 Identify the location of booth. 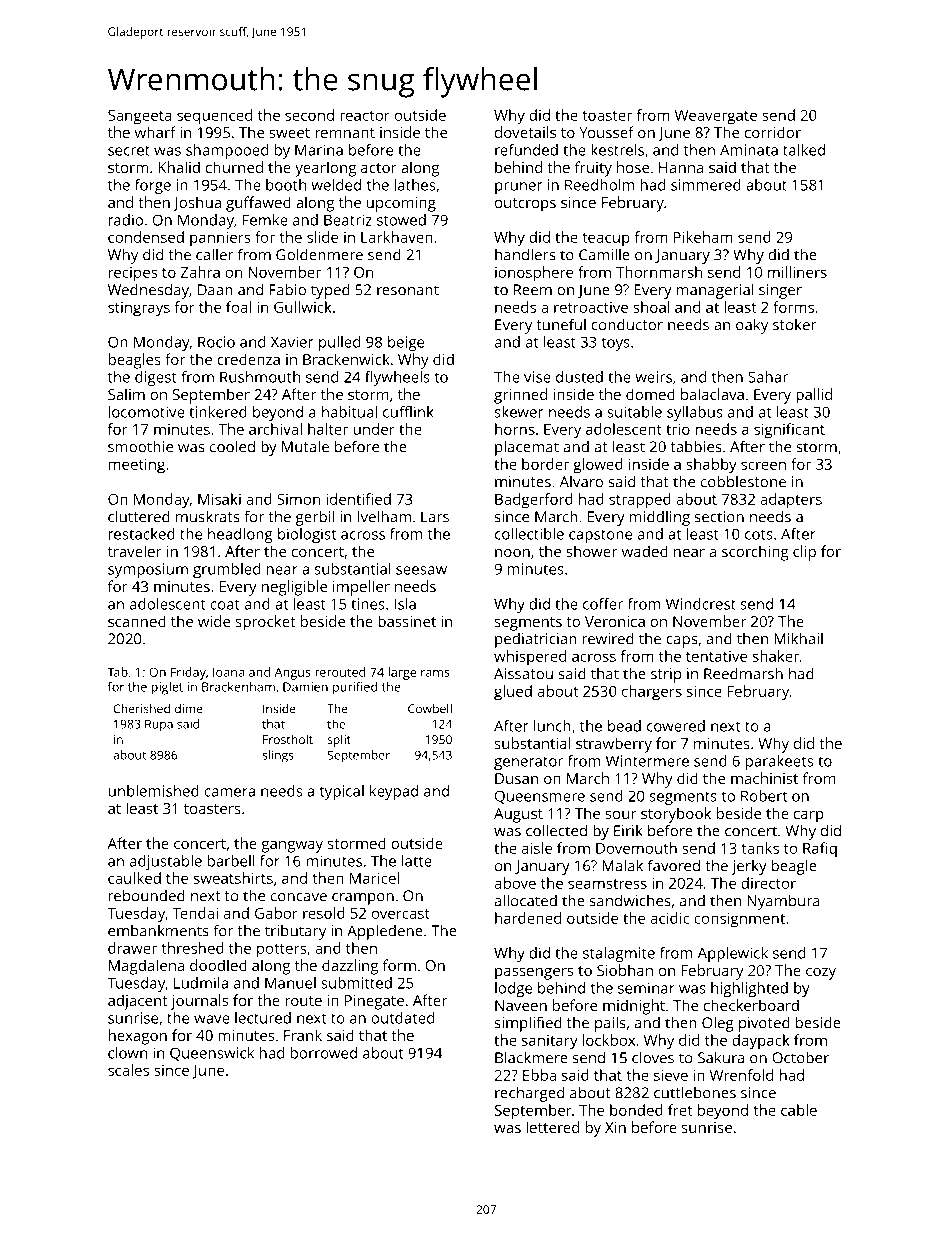
(286, 185).
